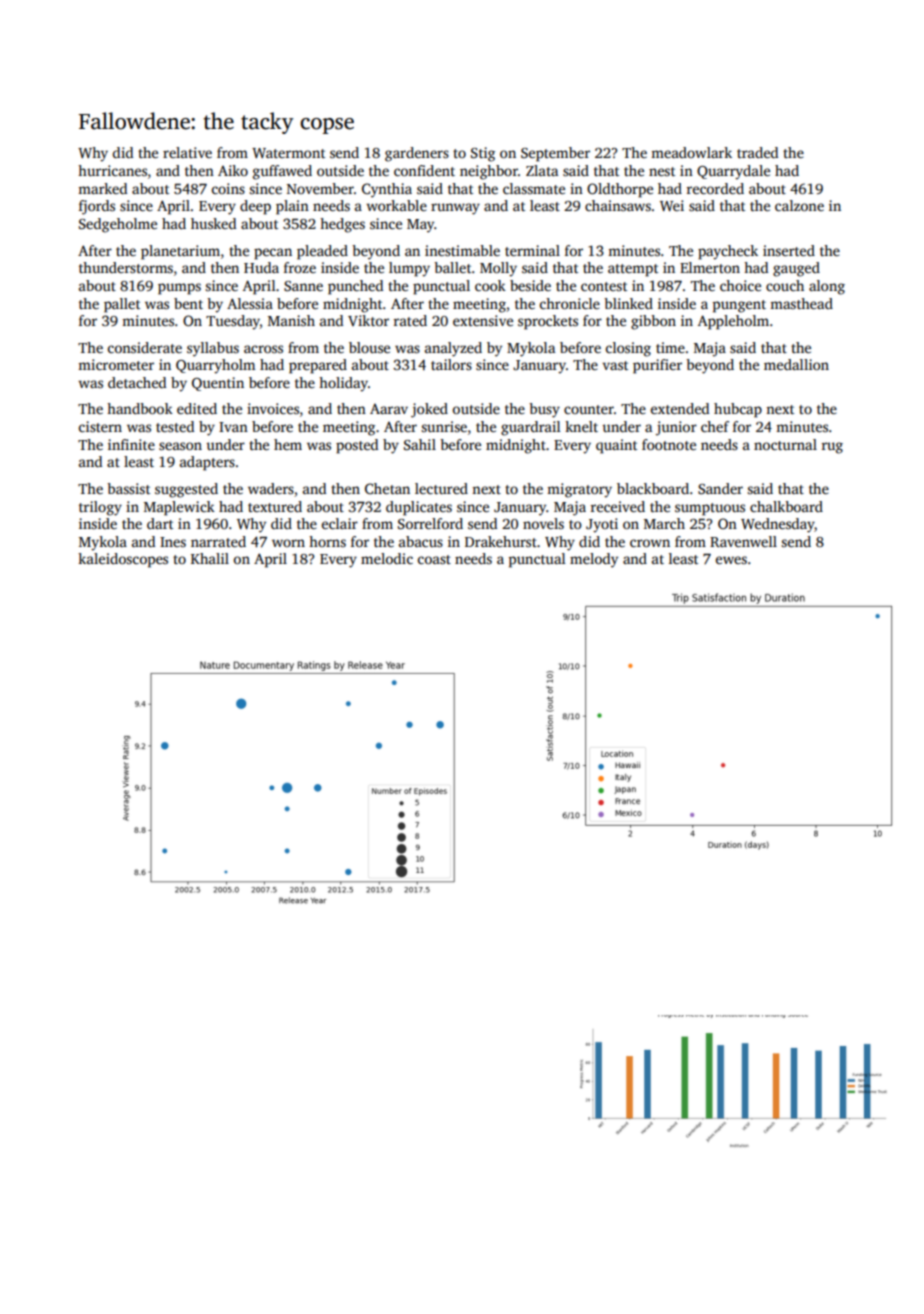 This screenshot has height=1314, width=924. I want to click on cistern, so click(100, 426).
